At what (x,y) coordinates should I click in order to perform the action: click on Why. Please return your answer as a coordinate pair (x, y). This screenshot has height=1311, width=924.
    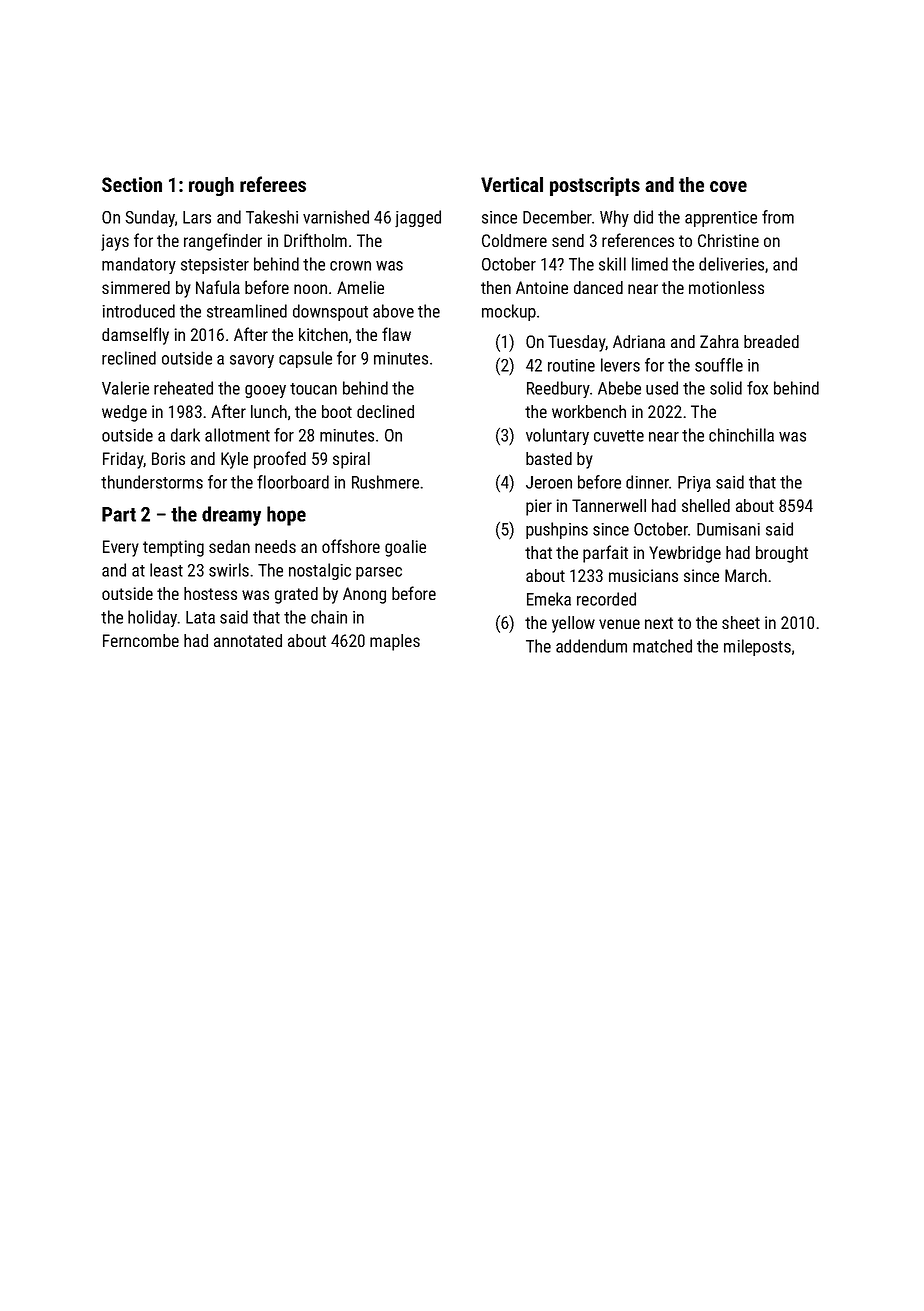
    Looking at the image, I should click on (614, 218).
